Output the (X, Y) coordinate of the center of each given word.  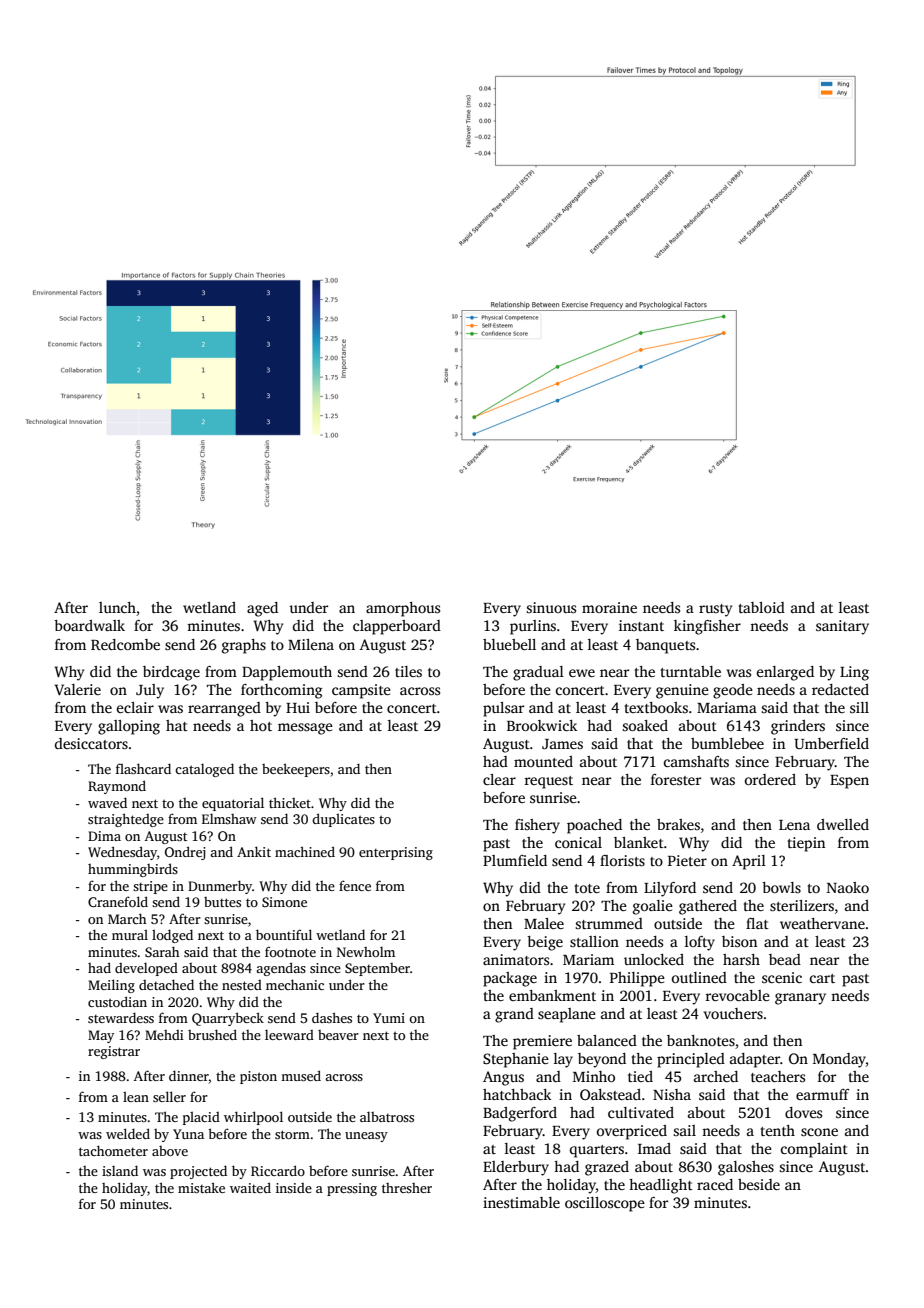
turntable (691, 671)
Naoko (848, 887)
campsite (361, 691)
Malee (544, 923)
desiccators (91, 743)
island (120, 1170)
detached (166, 984)
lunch (117, 607)
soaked (645, 725)
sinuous (551, 607)
